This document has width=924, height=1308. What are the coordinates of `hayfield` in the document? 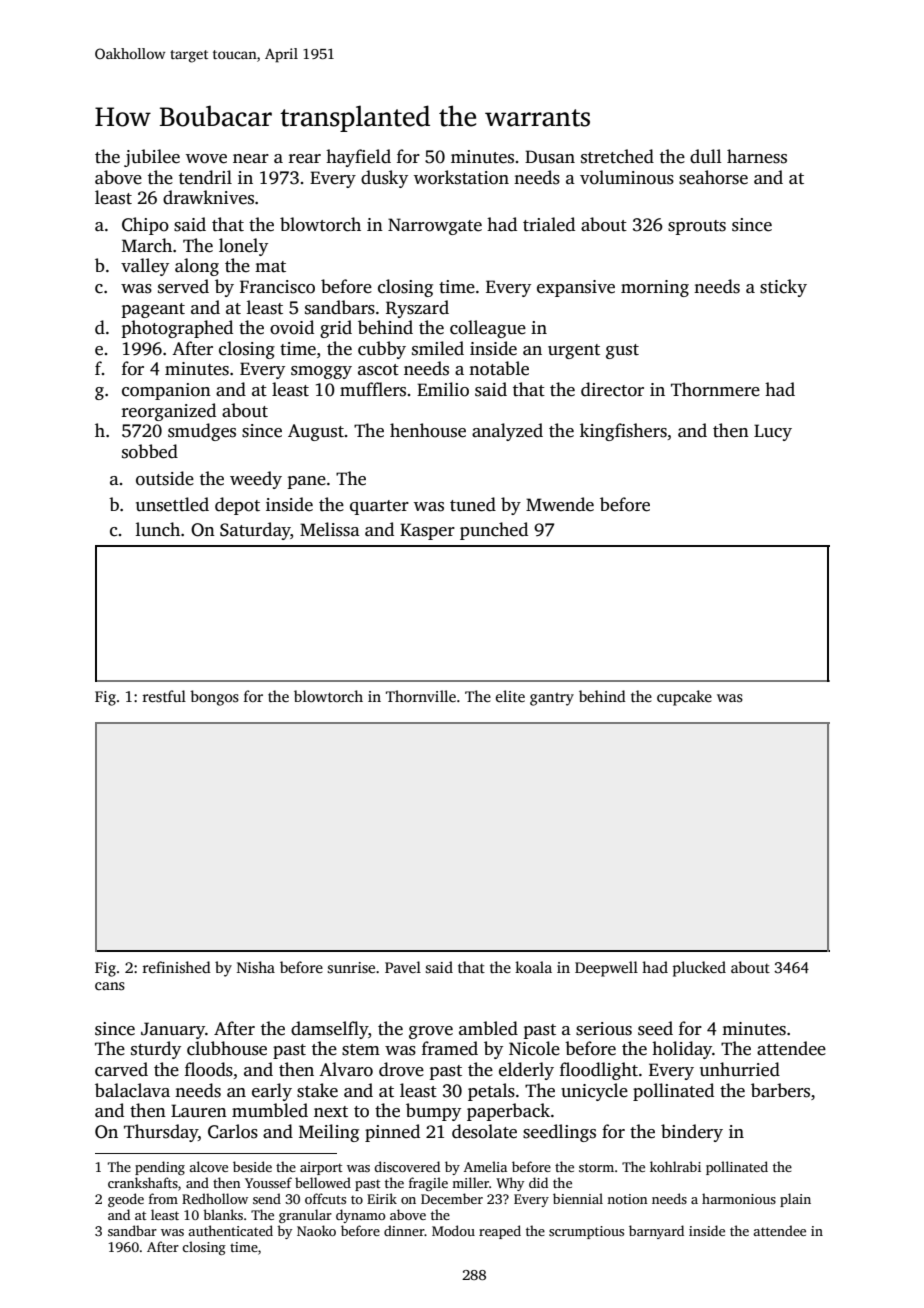 It's located at (358, 158).
